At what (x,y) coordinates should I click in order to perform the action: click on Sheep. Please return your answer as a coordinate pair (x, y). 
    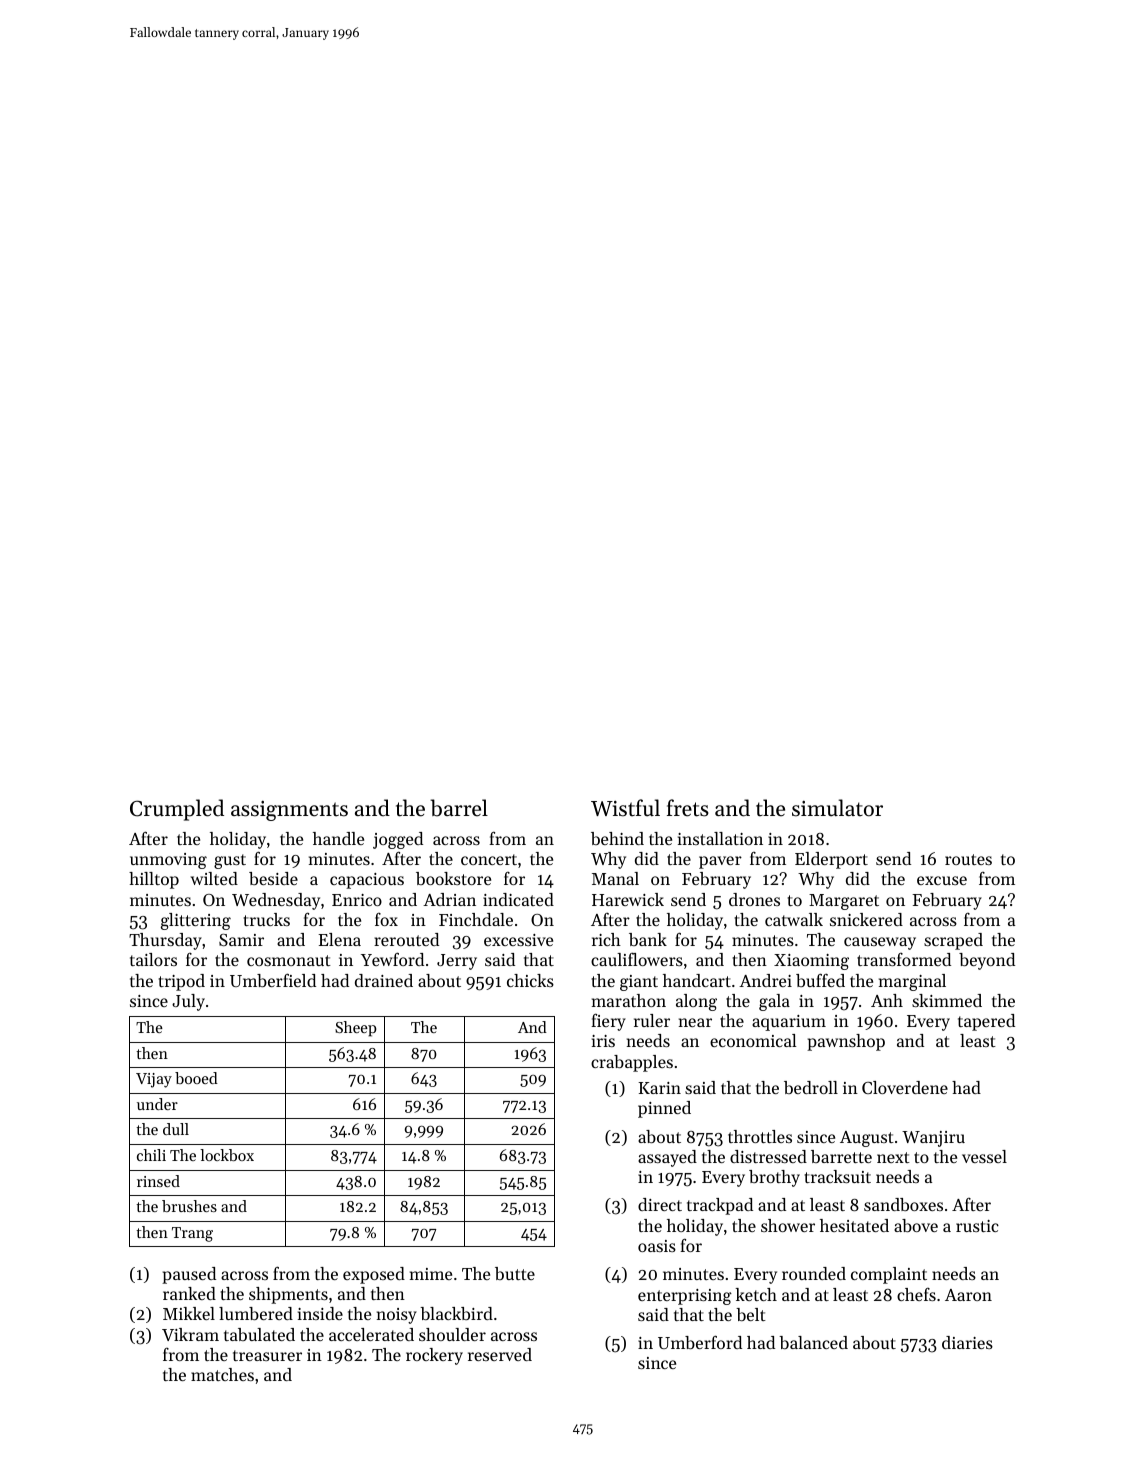
    Looking at the image, I should click on (356, 1029).
